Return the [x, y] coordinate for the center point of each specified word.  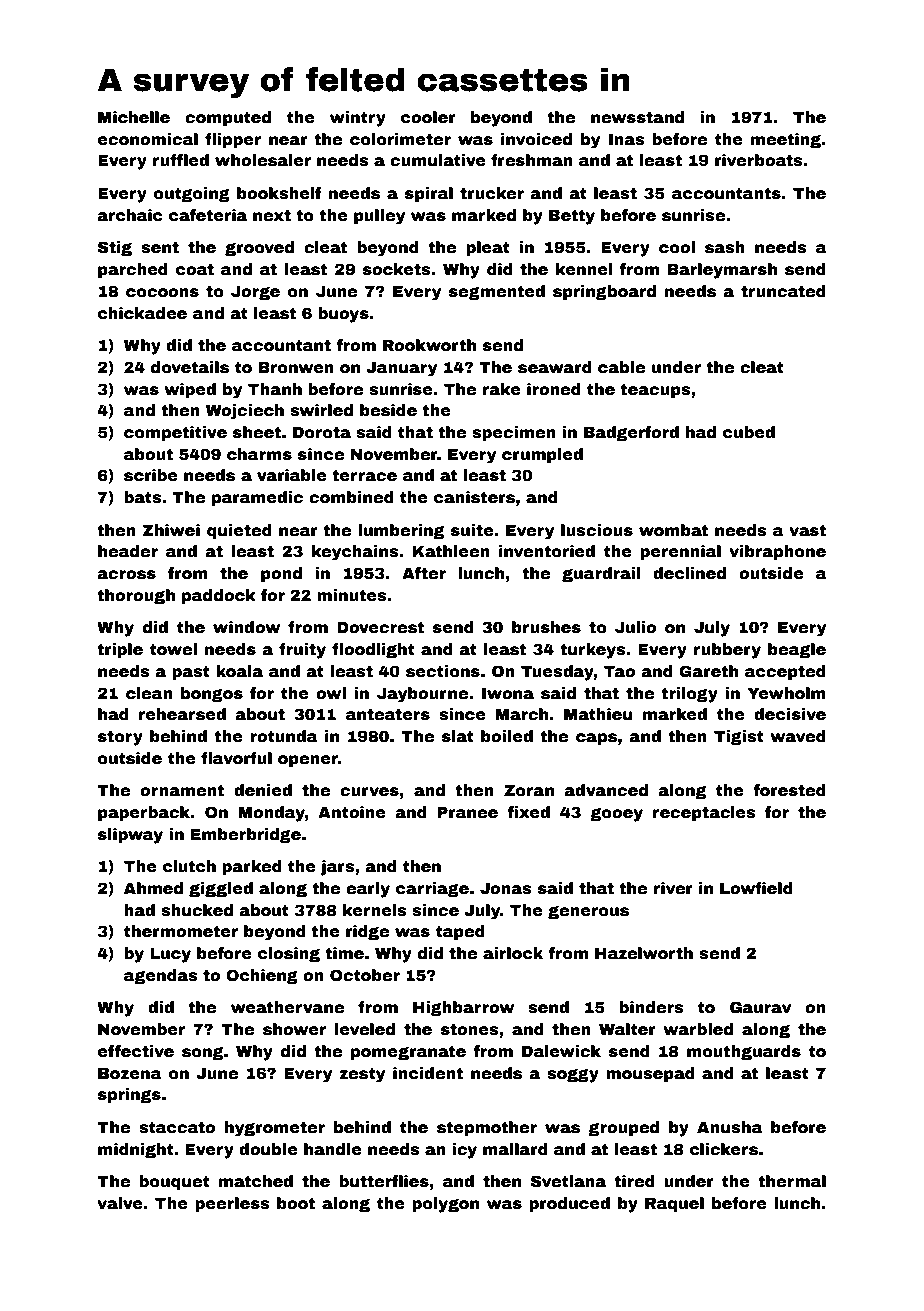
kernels [375, 910]
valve [120, 1203]
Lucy [171, 955]
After [424, 573]
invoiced [536, 139]
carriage [432, 890]
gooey [616, 815]
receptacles [704, 814]
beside [388, 410]
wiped [190, 391]
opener [308, 761]
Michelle [134, 117]
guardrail [601, 575]
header [128, 551]
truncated [783, 291]
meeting [786, 141]
